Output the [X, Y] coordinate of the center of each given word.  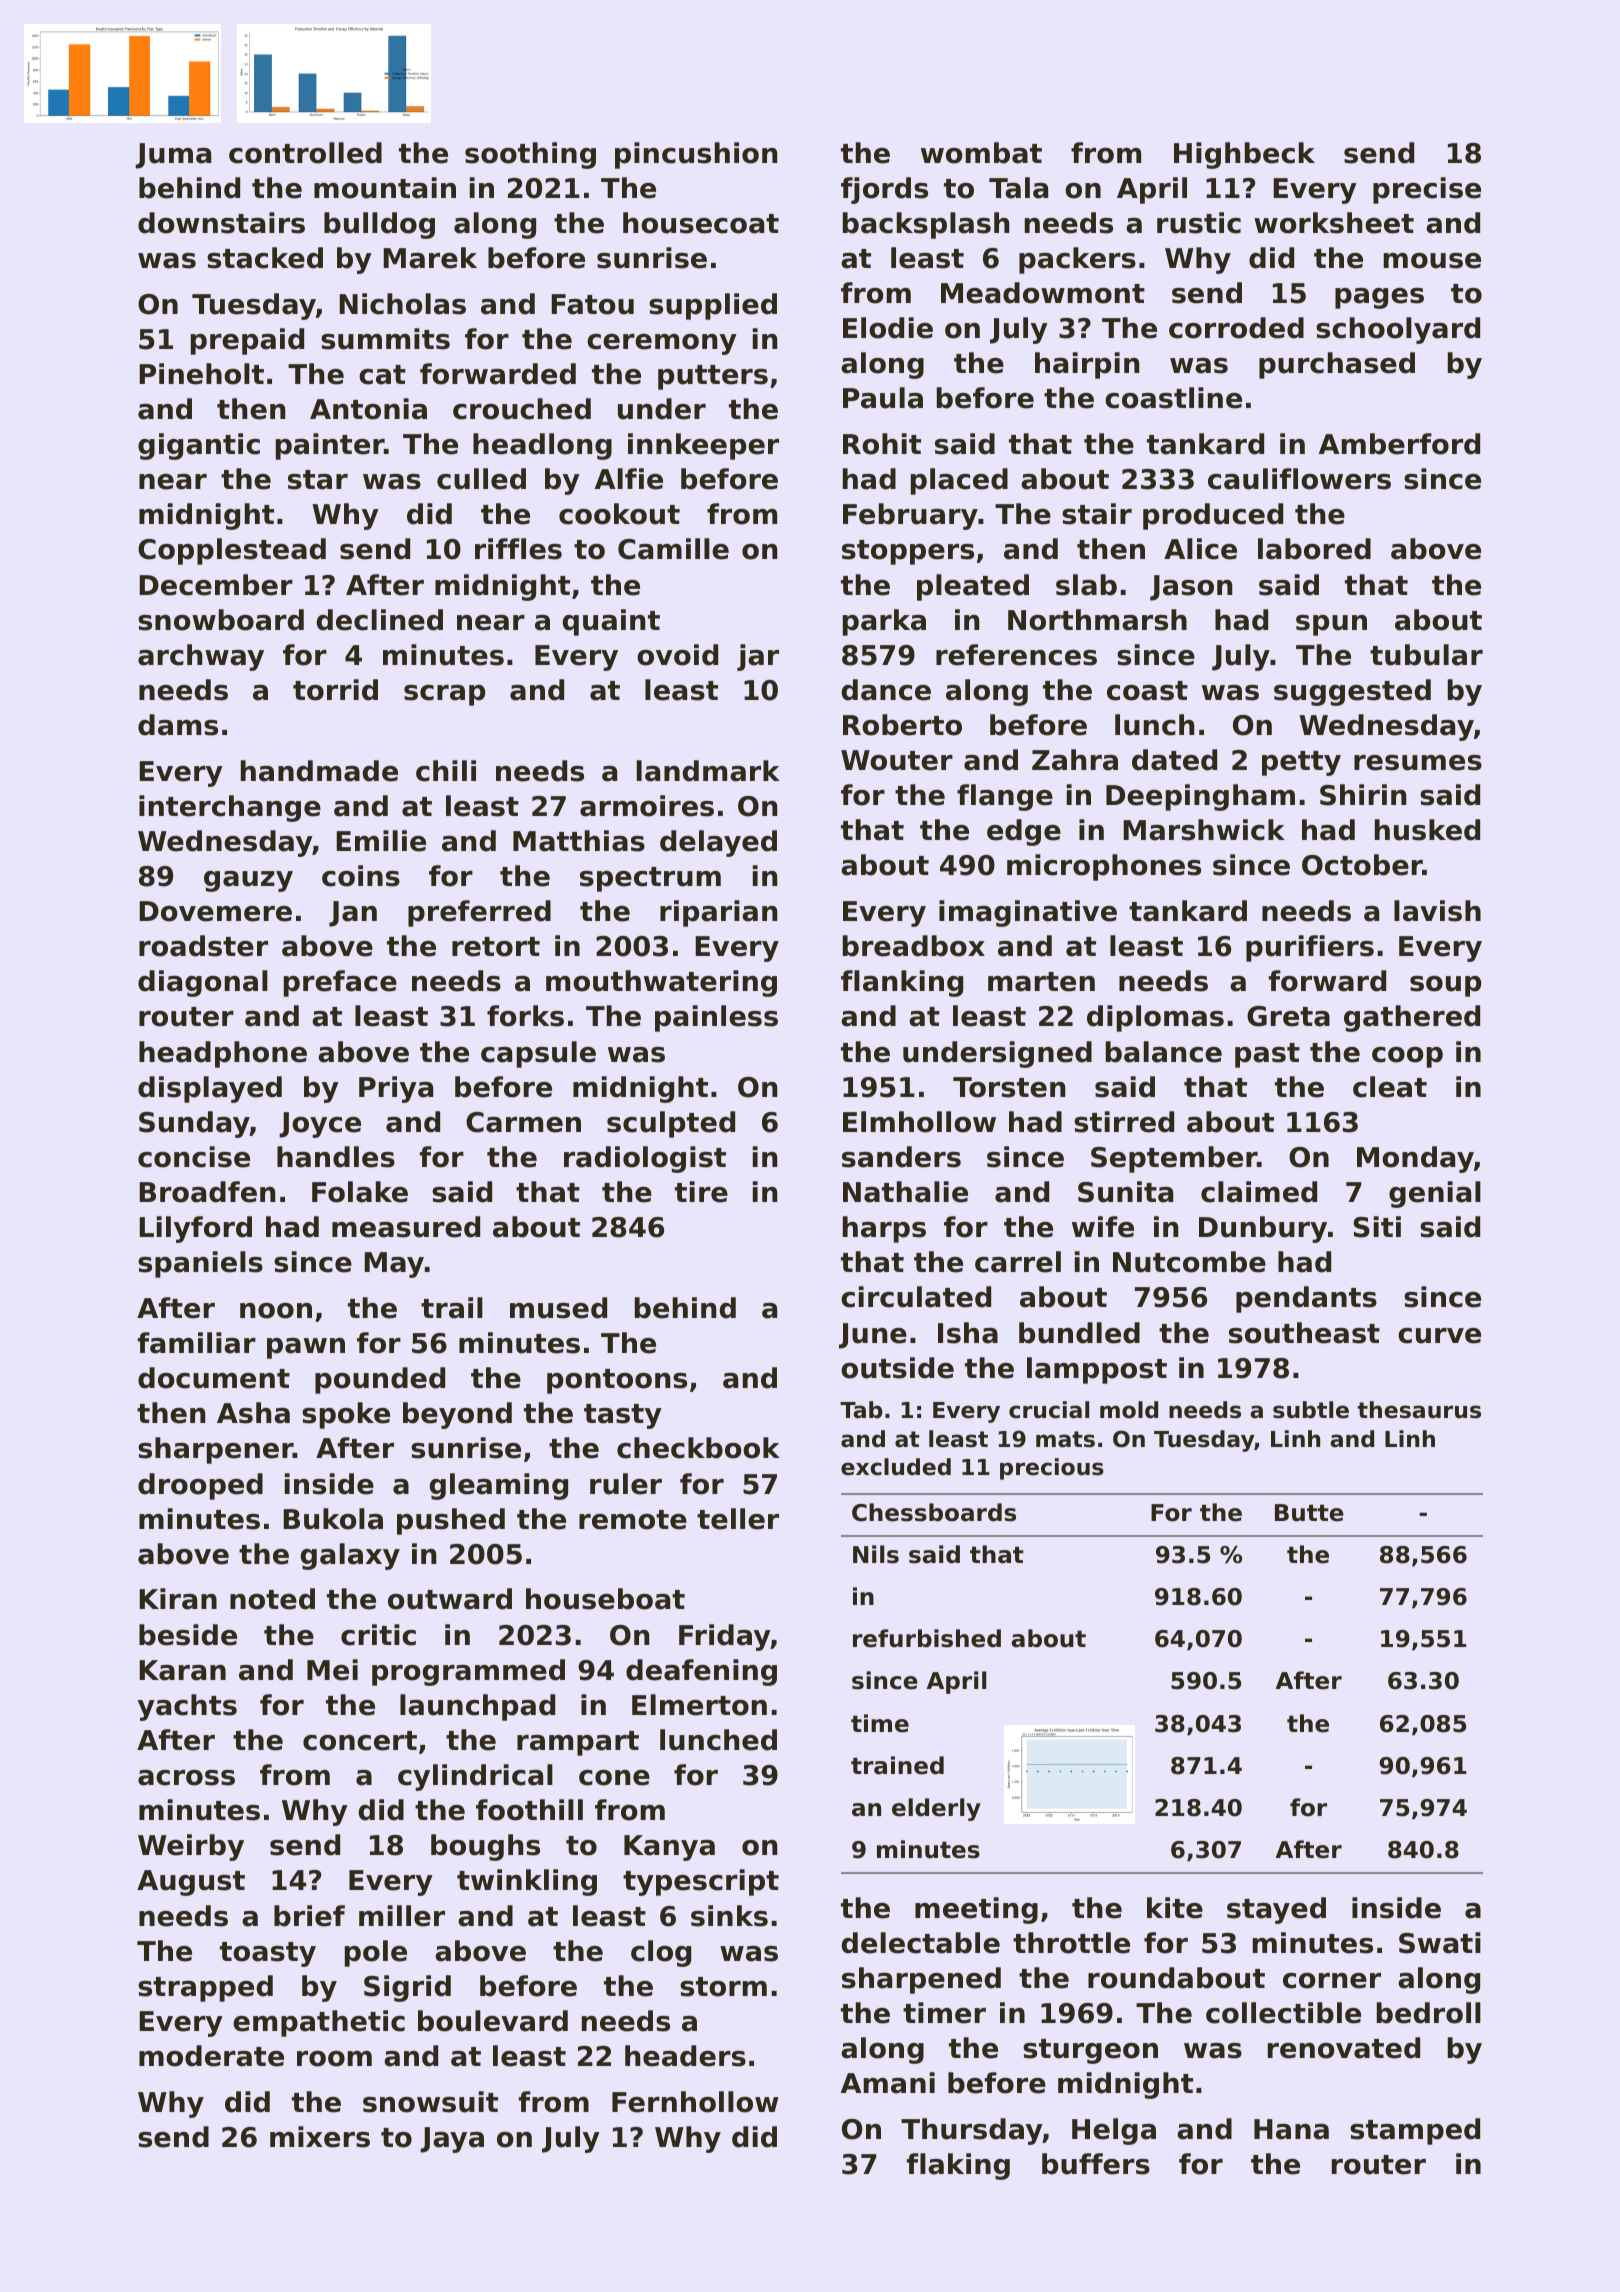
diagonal [203, 983]
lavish [1437, 911]
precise [1427, 190]
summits [385, 339]
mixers [320, 2137]
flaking [958, 2166]
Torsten [1009, 1087]
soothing [530, 155]
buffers [1096, 2164]
